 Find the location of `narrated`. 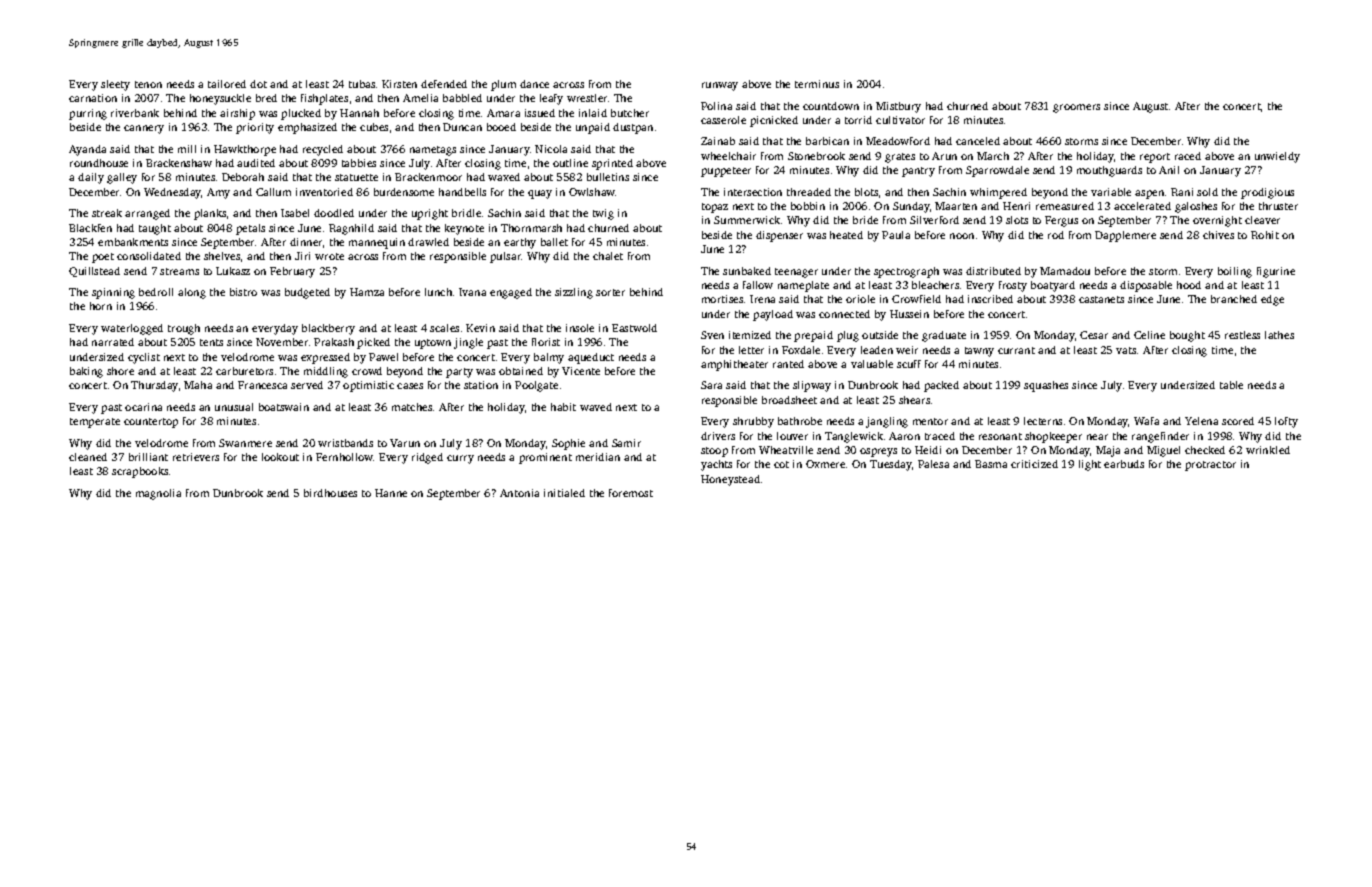

narrated is located at coordinates (113, 342).
